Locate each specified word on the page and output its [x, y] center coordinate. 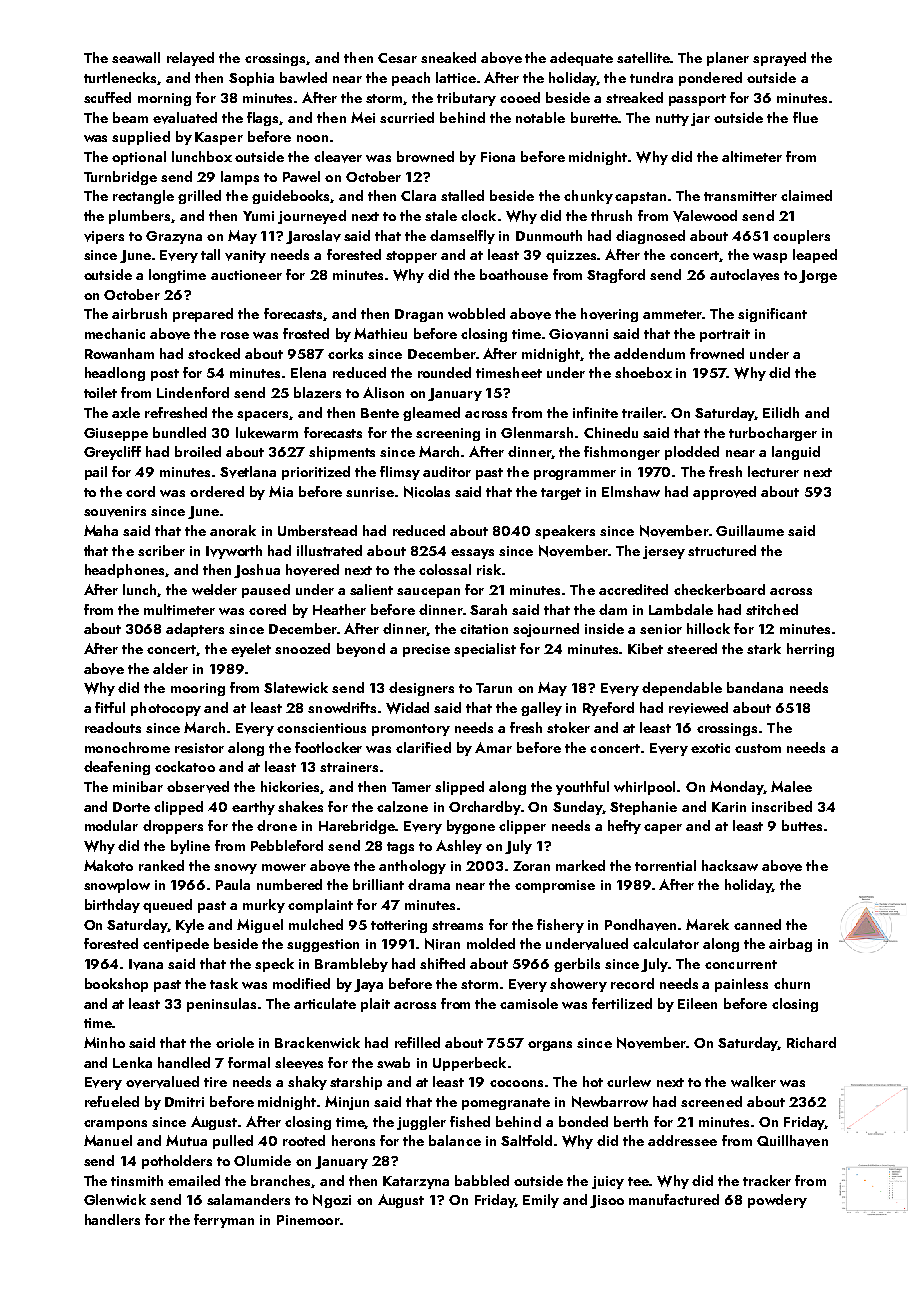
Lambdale [681, 609]
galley [541, 709]
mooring [198, 689]
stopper [411, 257]
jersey [664, 552]
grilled [199, 197]
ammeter [672, 314]
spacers [262, 416]
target [561, 494]
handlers [112, 1219]
